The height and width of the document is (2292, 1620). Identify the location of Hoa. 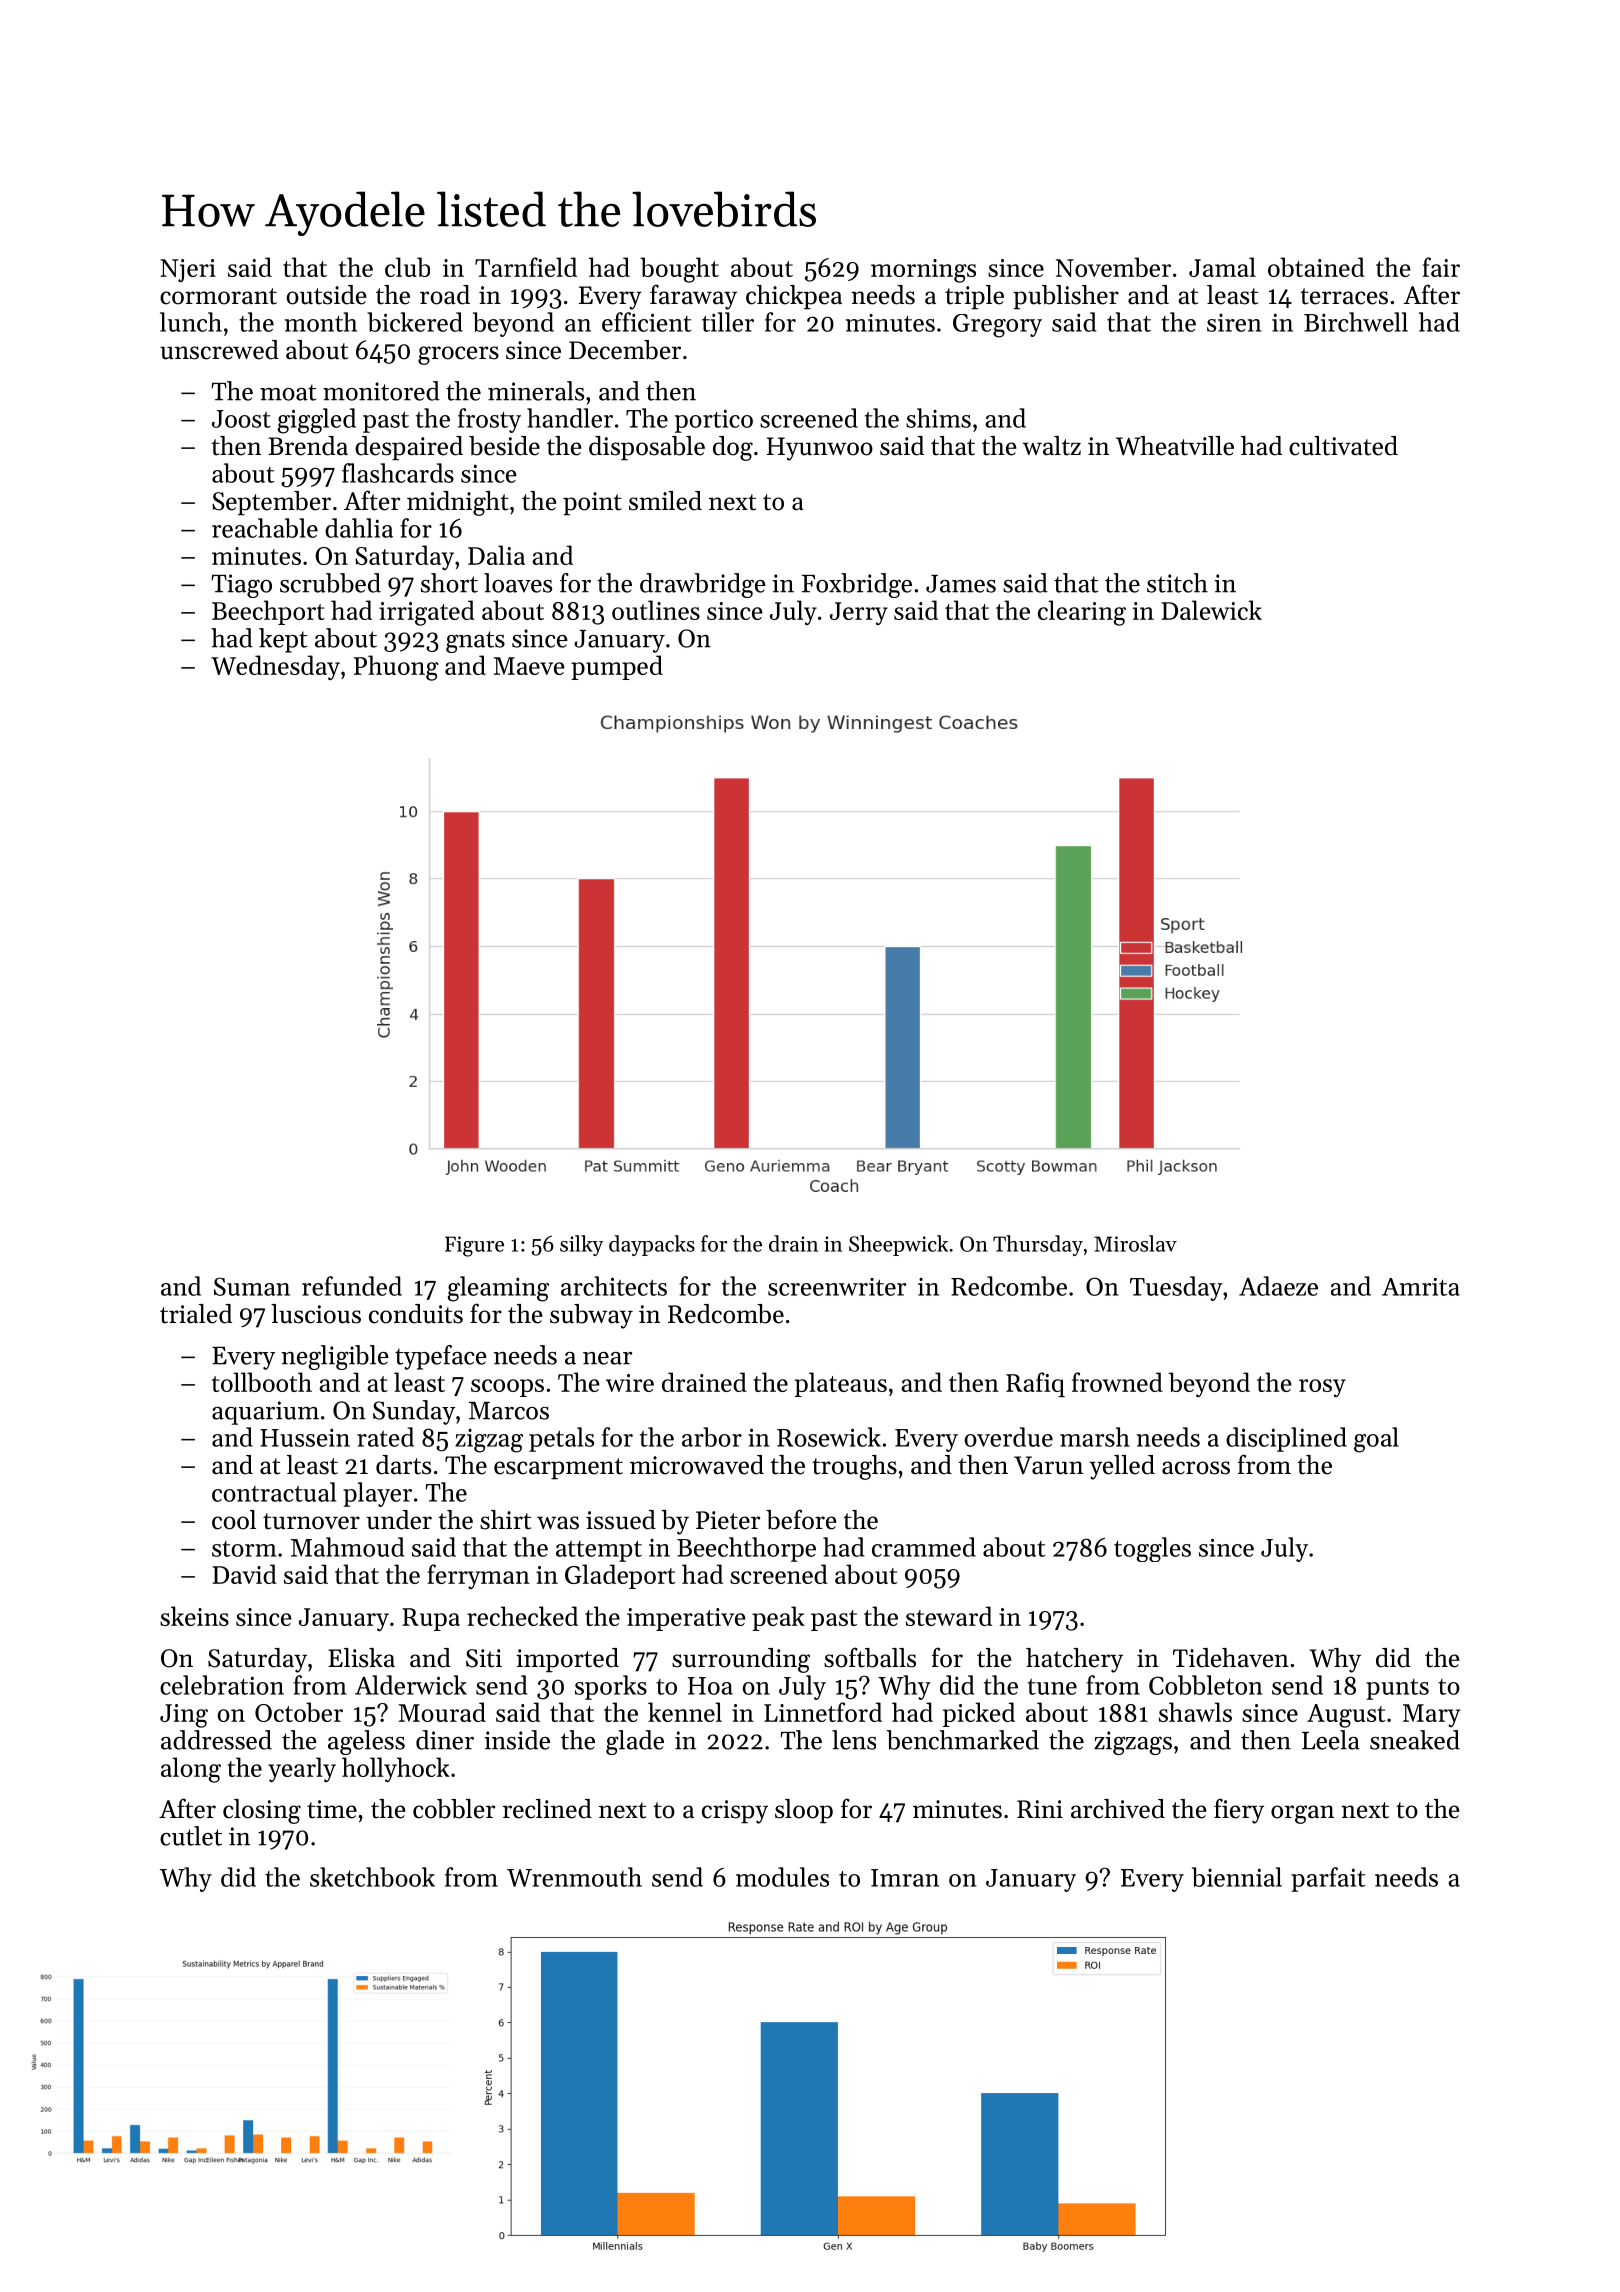
(710, 1686).
